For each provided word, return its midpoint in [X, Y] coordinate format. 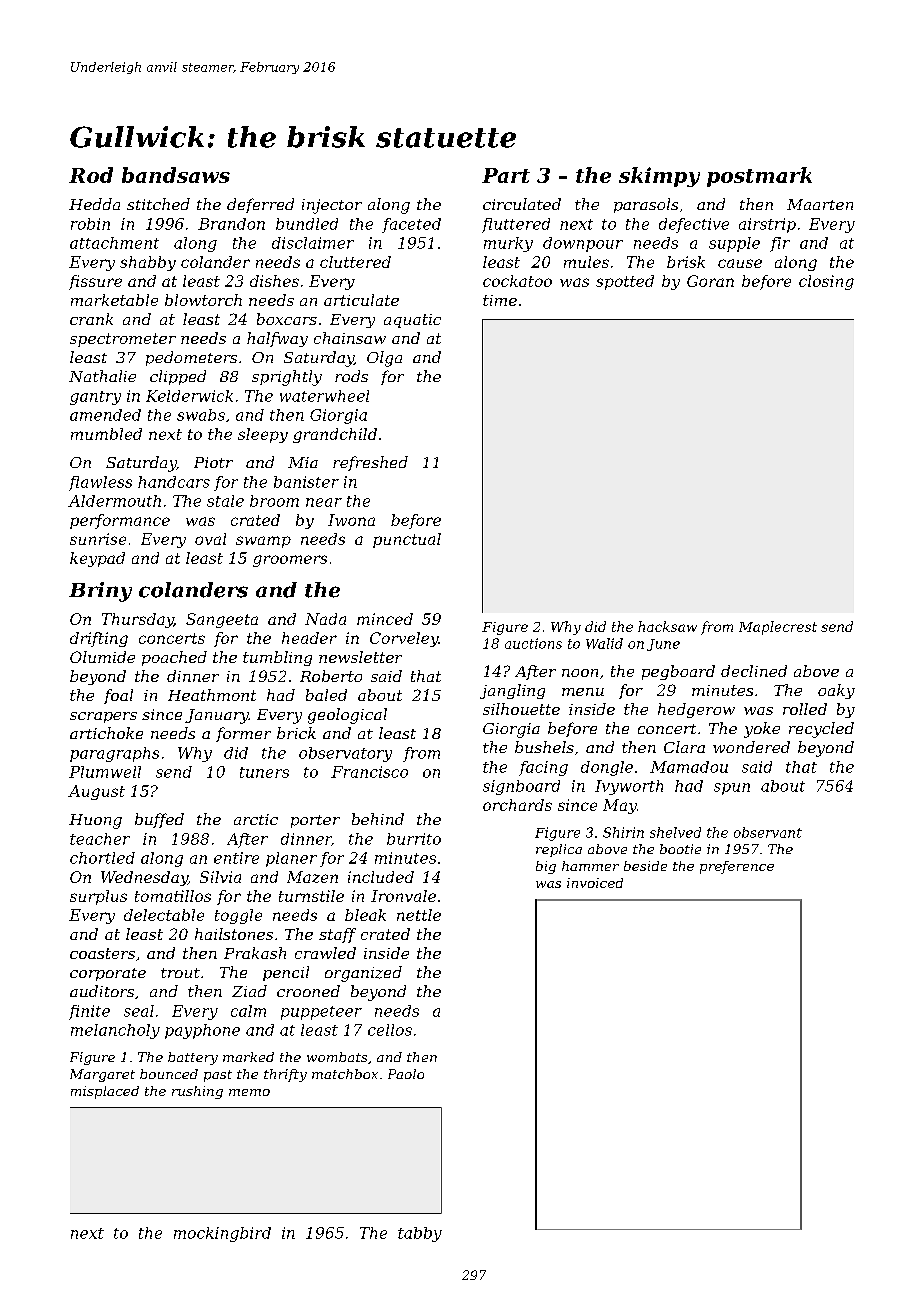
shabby [148, 263]
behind [378, 819]
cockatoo [517, 281]
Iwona [351, 520]
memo [249, 1092]
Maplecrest [778, 628]
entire [236, 858]
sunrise [98, 539]
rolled [805, 709]
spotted [625, 282]
